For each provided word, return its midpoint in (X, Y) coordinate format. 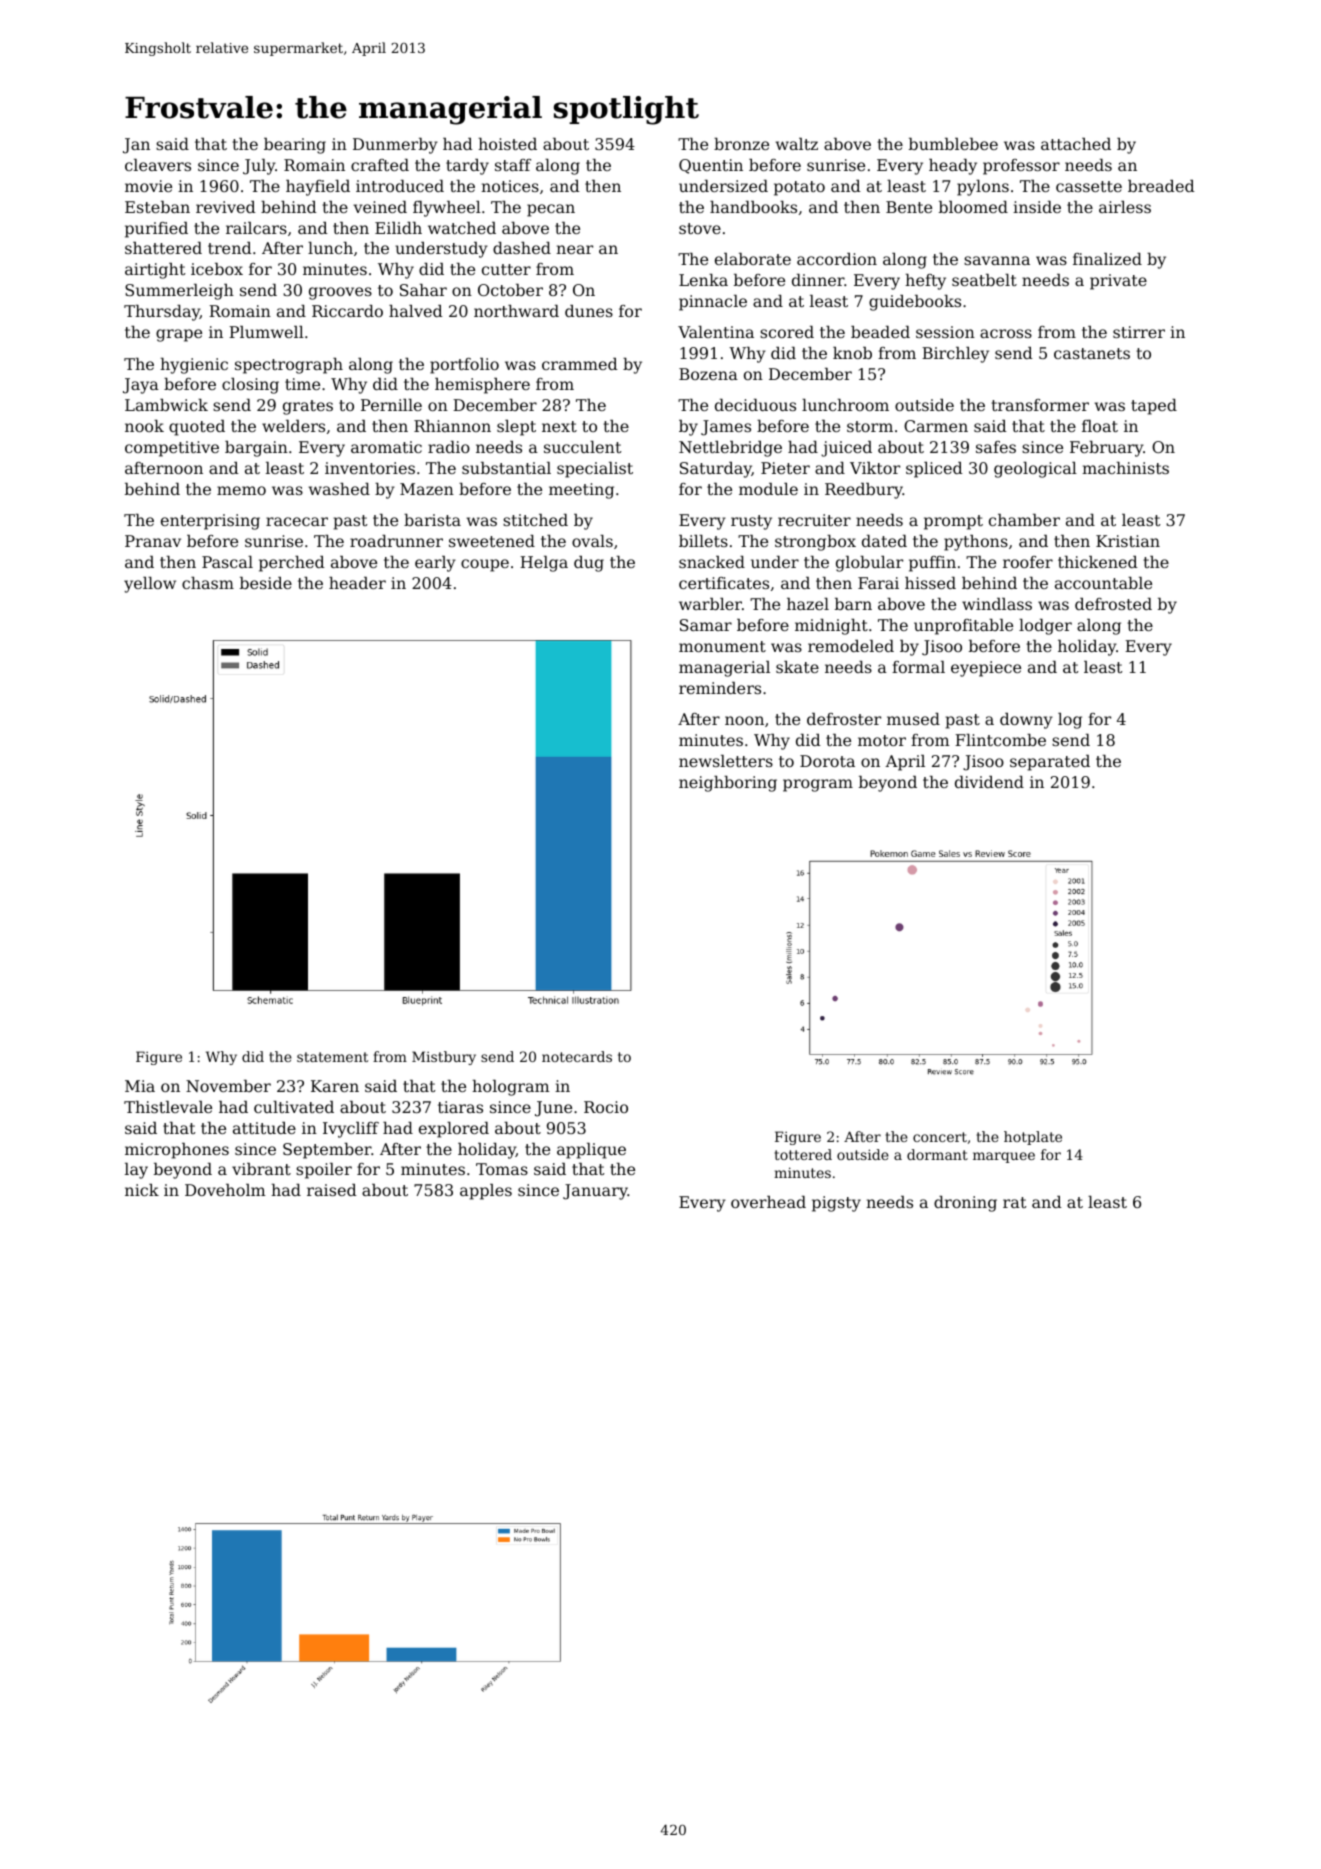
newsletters (726, 761)
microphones (177, 1151)
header (357, 583)
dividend (989, 782)
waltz (797, 144)
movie (148, 186)
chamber (1024, 520)
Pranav (153, 541)
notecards (577, 1056)
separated (1050, 763)
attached (1076, 144)
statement (332, 1057)
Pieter (785, 468)
